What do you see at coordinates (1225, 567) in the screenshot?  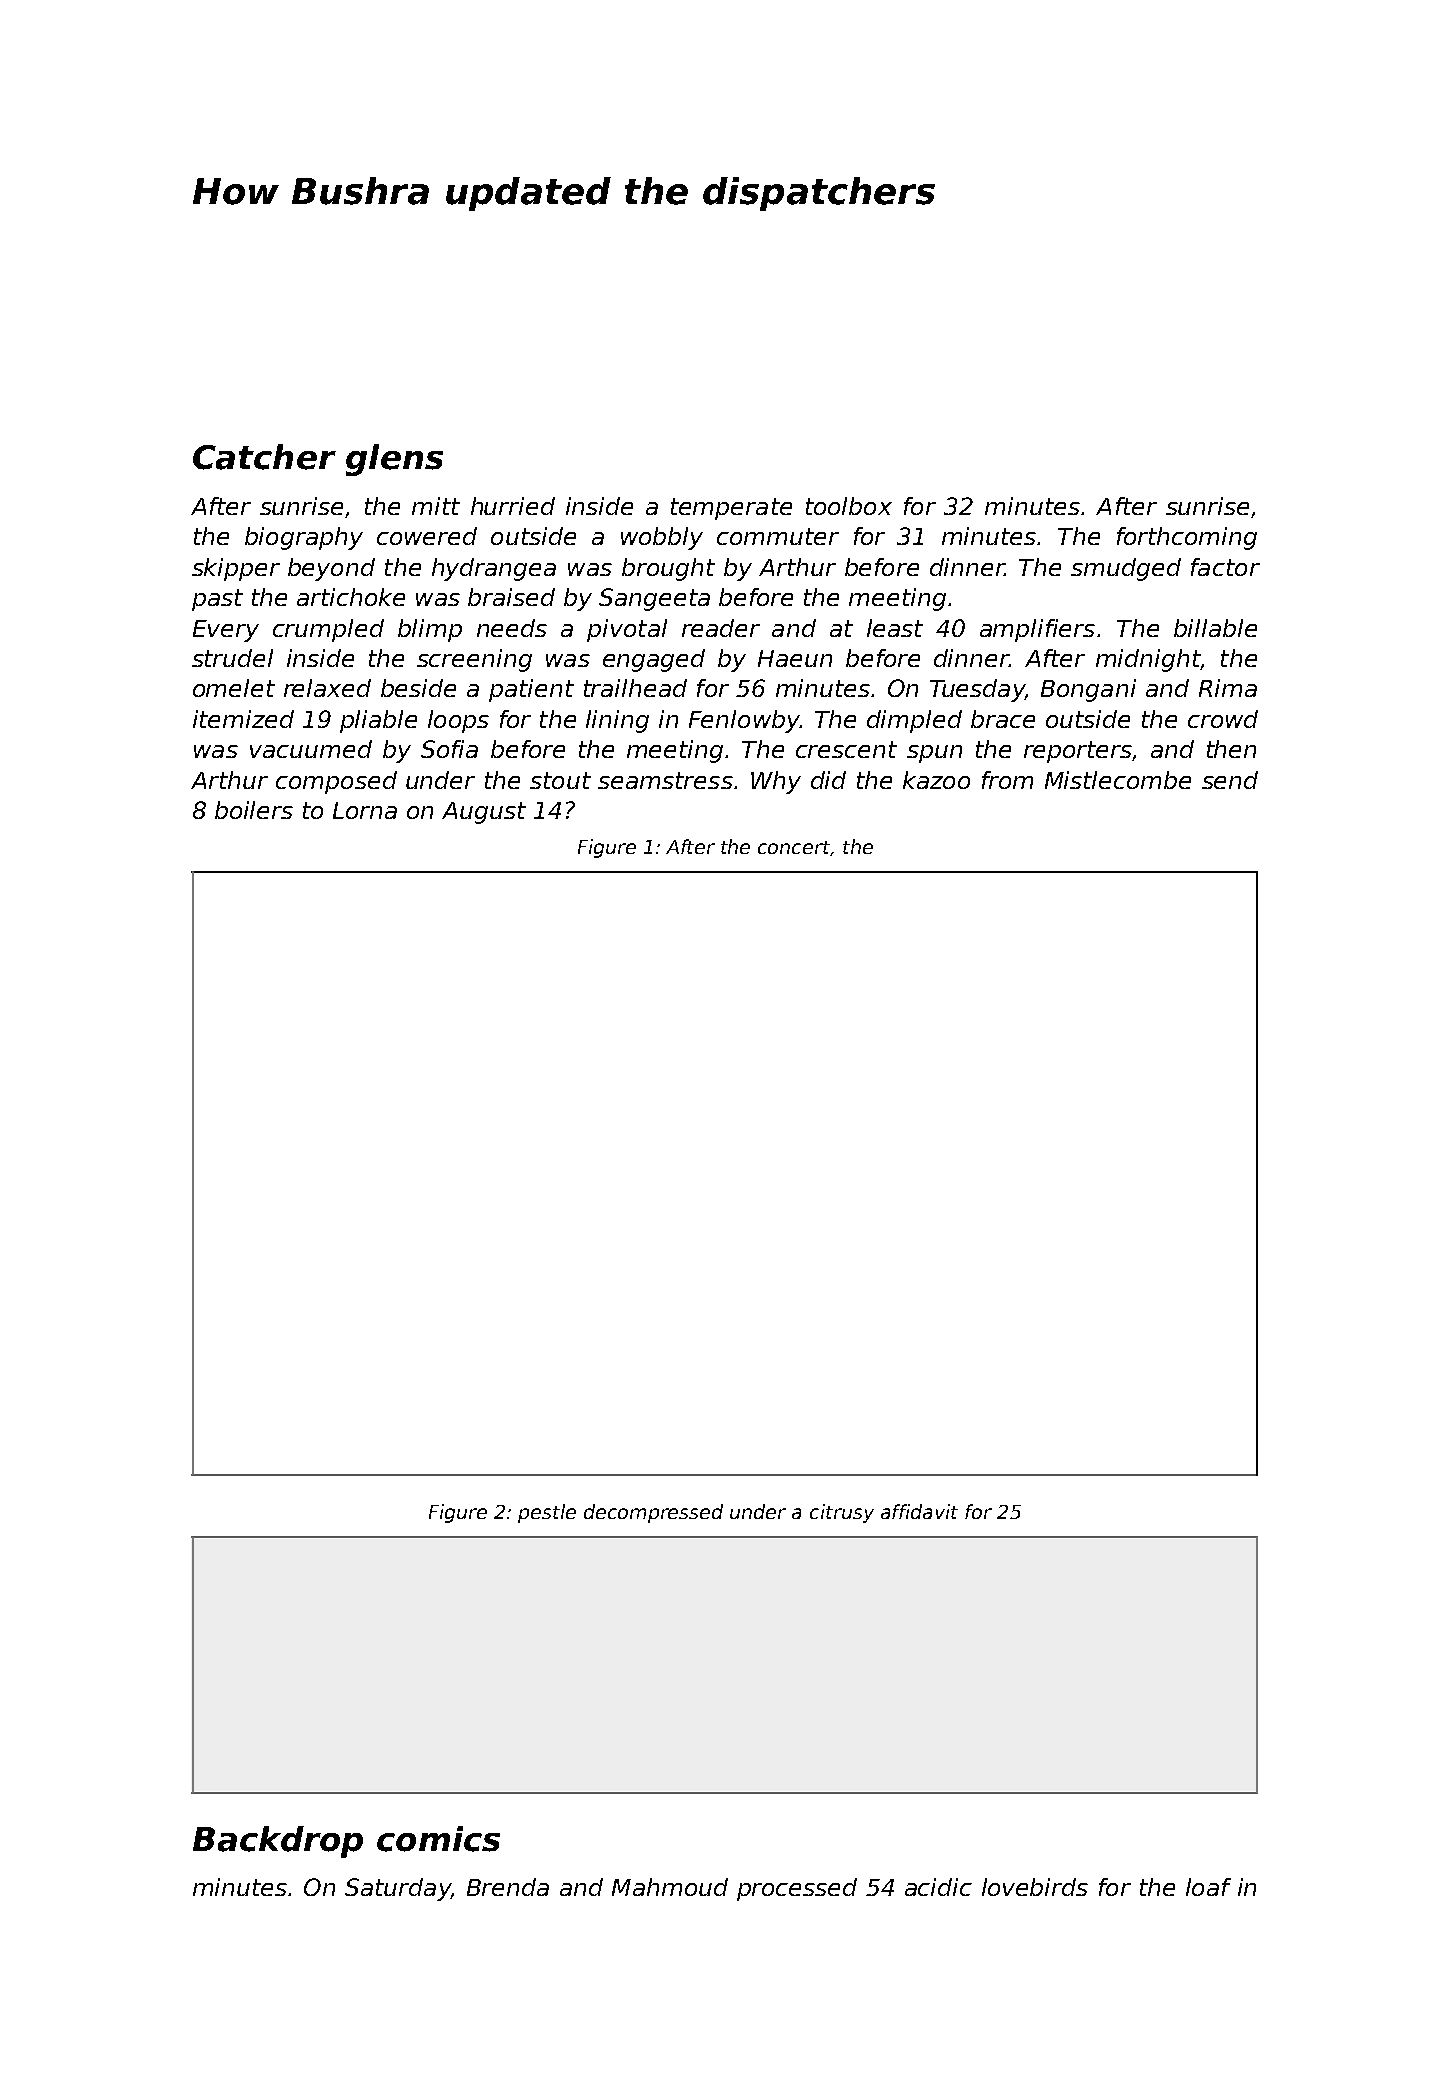 I see `factor` at bounding box center [1225, 567].
